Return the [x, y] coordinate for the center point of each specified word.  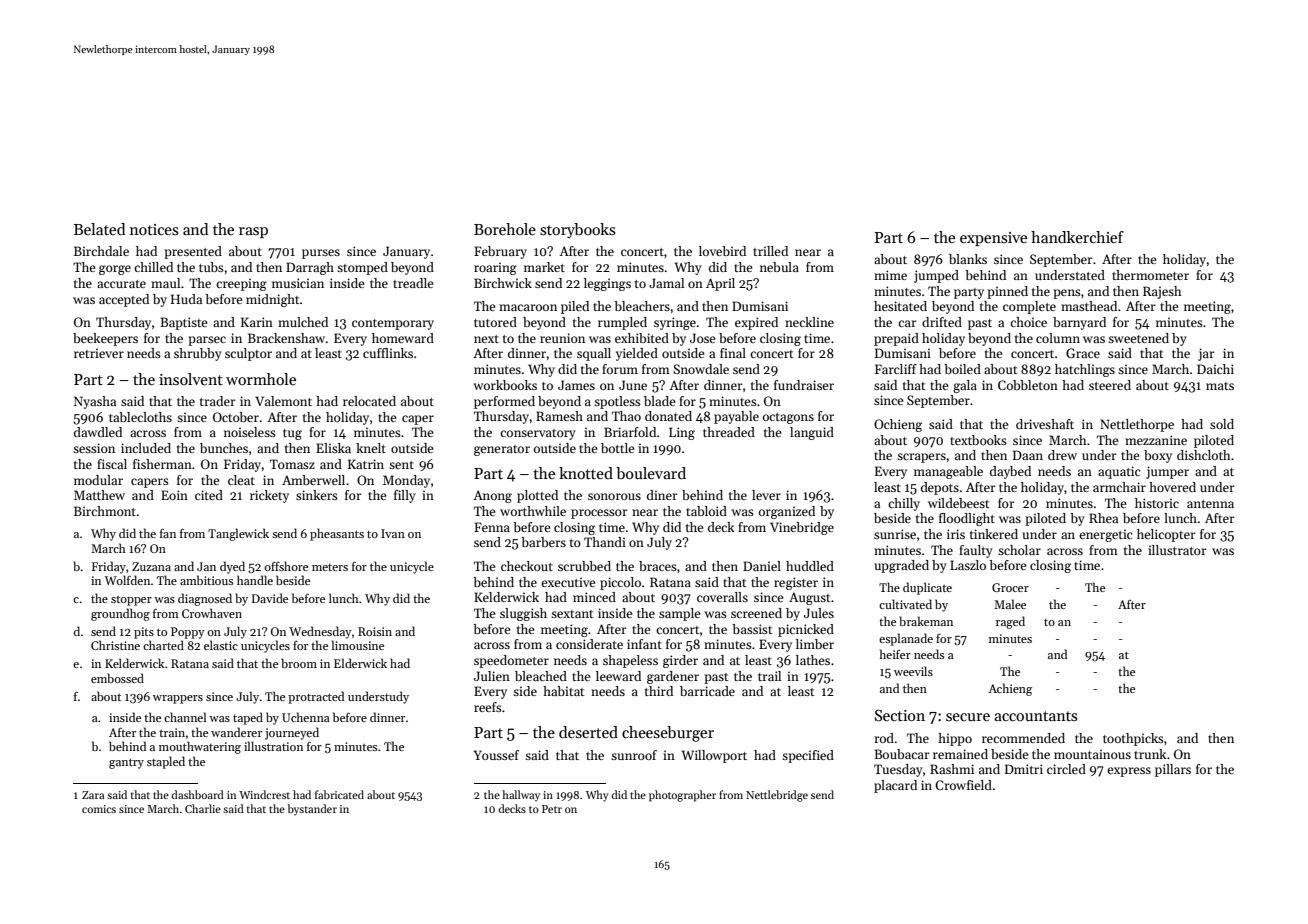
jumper [1167, 472]
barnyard [1079, 323]
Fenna [492, 527]
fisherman [162, 464]
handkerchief [1077, 237]
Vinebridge [802, 528]
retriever [99, 353]
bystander [312, 809]
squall [594, 354]
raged [1010, 622]
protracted [316, 697]
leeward [618, 676]
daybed [1010, 472]
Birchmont [105, 511]
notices [154, 230]
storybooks [578, 230]
